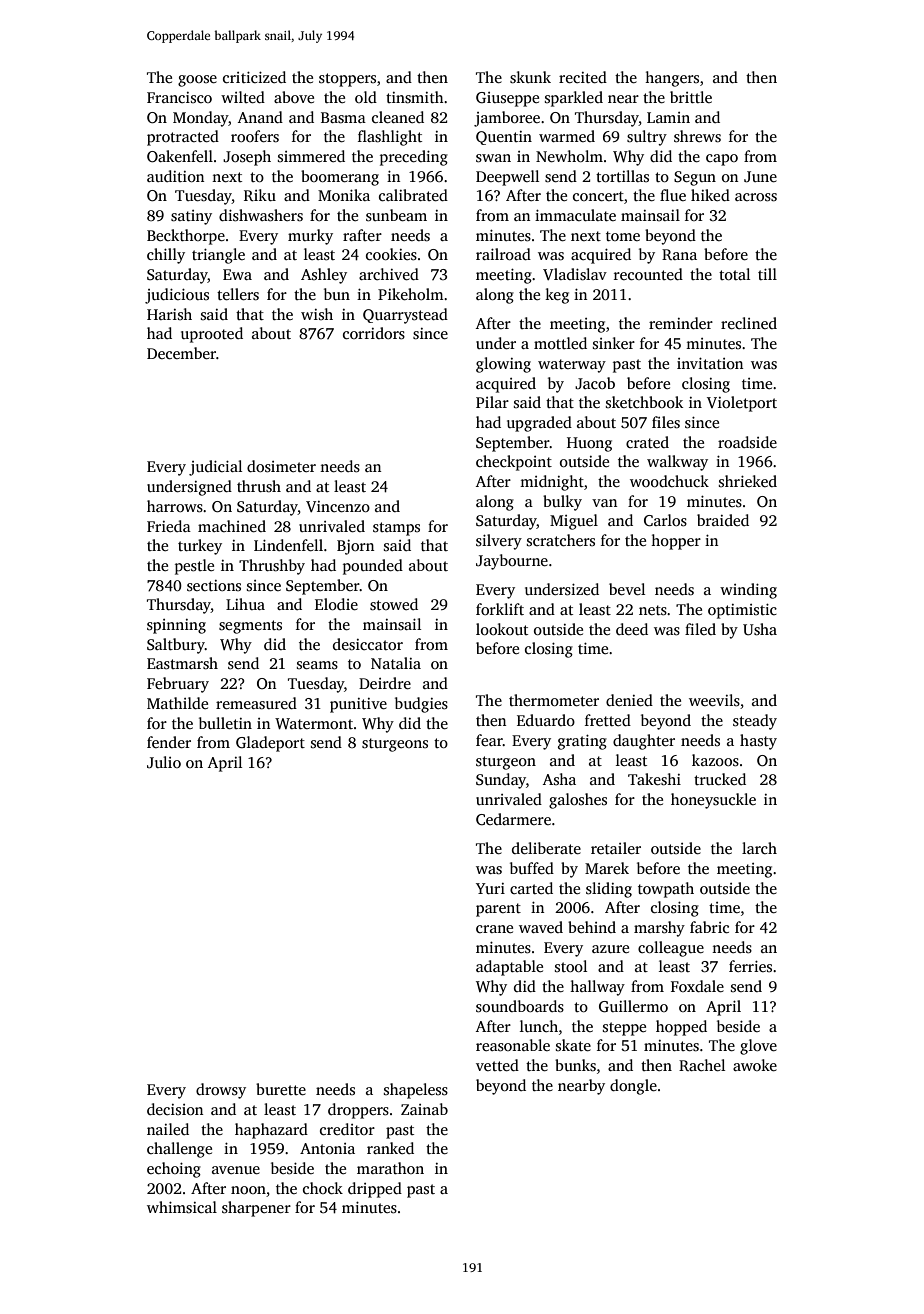 Image resolution: width=924 pixels, height=1314 pixels. Describe the element at coordinates (530, 77) in the image. I see `skunk` at that location.
